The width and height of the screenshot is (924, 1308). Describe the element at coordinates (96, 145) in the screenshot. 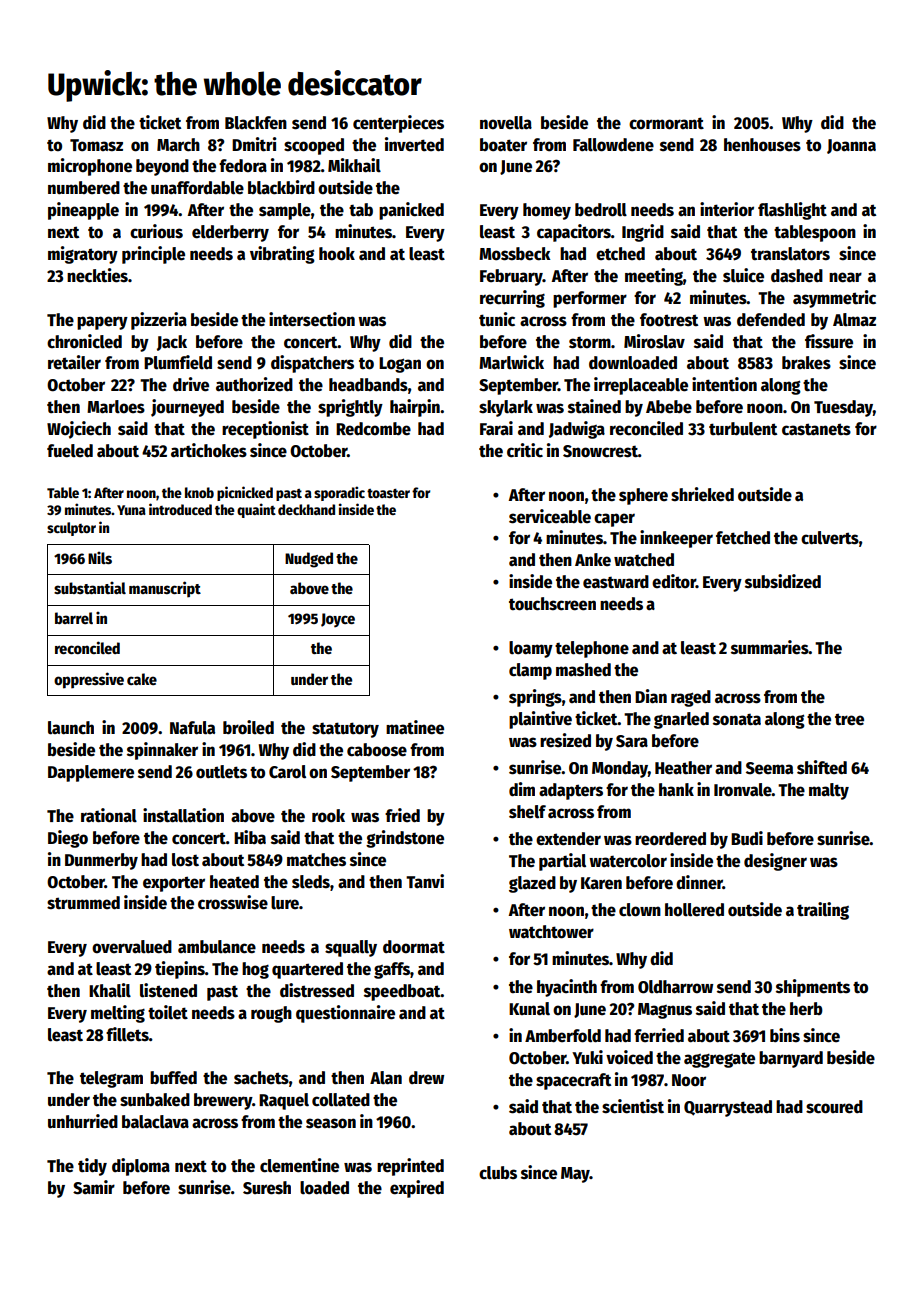

I see `Tomasz` at that location.
